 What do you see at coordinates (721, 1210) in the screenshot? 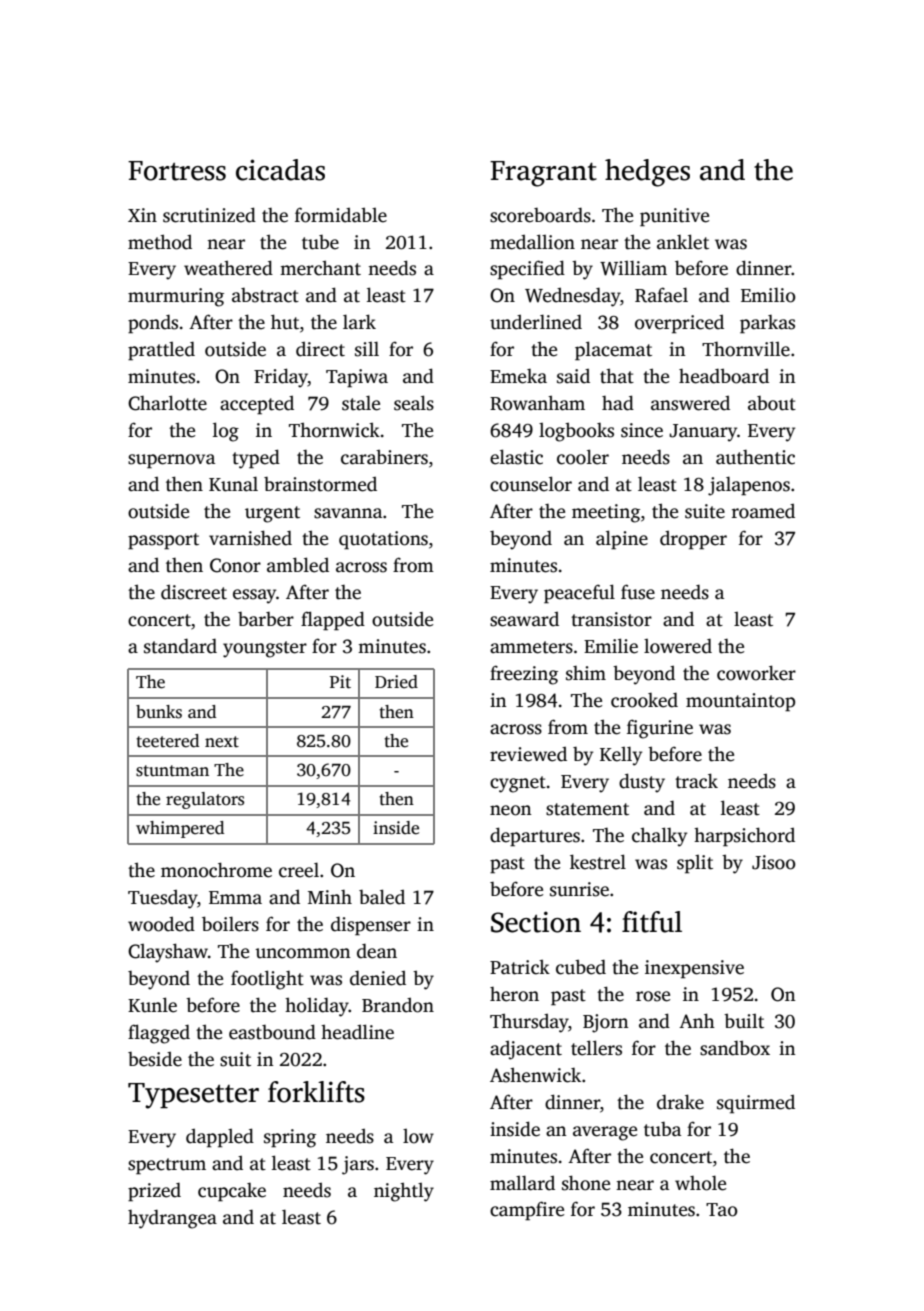
I see `Tao` at bounding box center [721, 1210].
